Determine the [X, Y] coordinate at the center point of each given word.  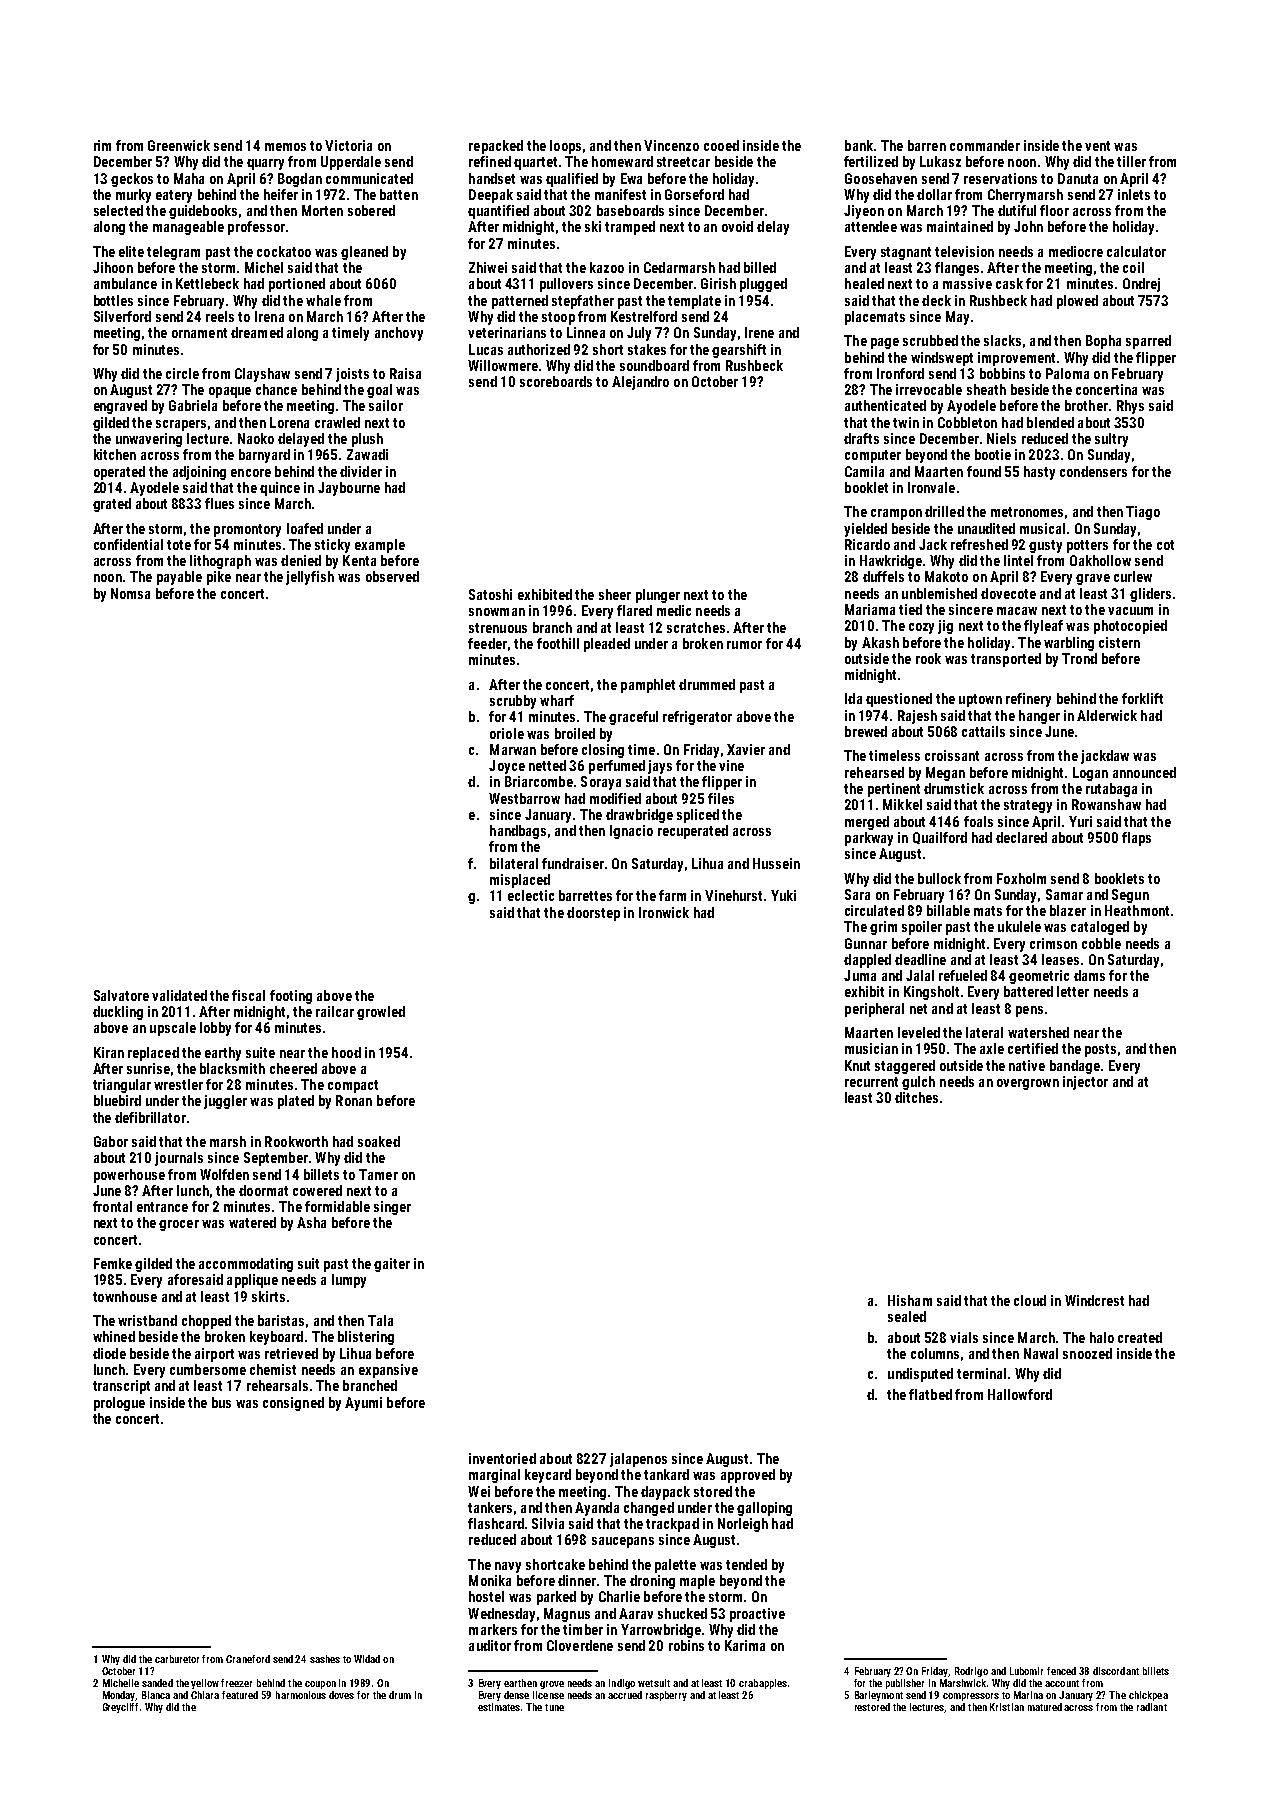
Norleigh [743, 1525]
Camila [864, 471]
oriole [507, 733]
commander [985, 145]
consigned [293, 1404]
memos [285, 147]
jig [945, 627]
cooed [721, 145]
